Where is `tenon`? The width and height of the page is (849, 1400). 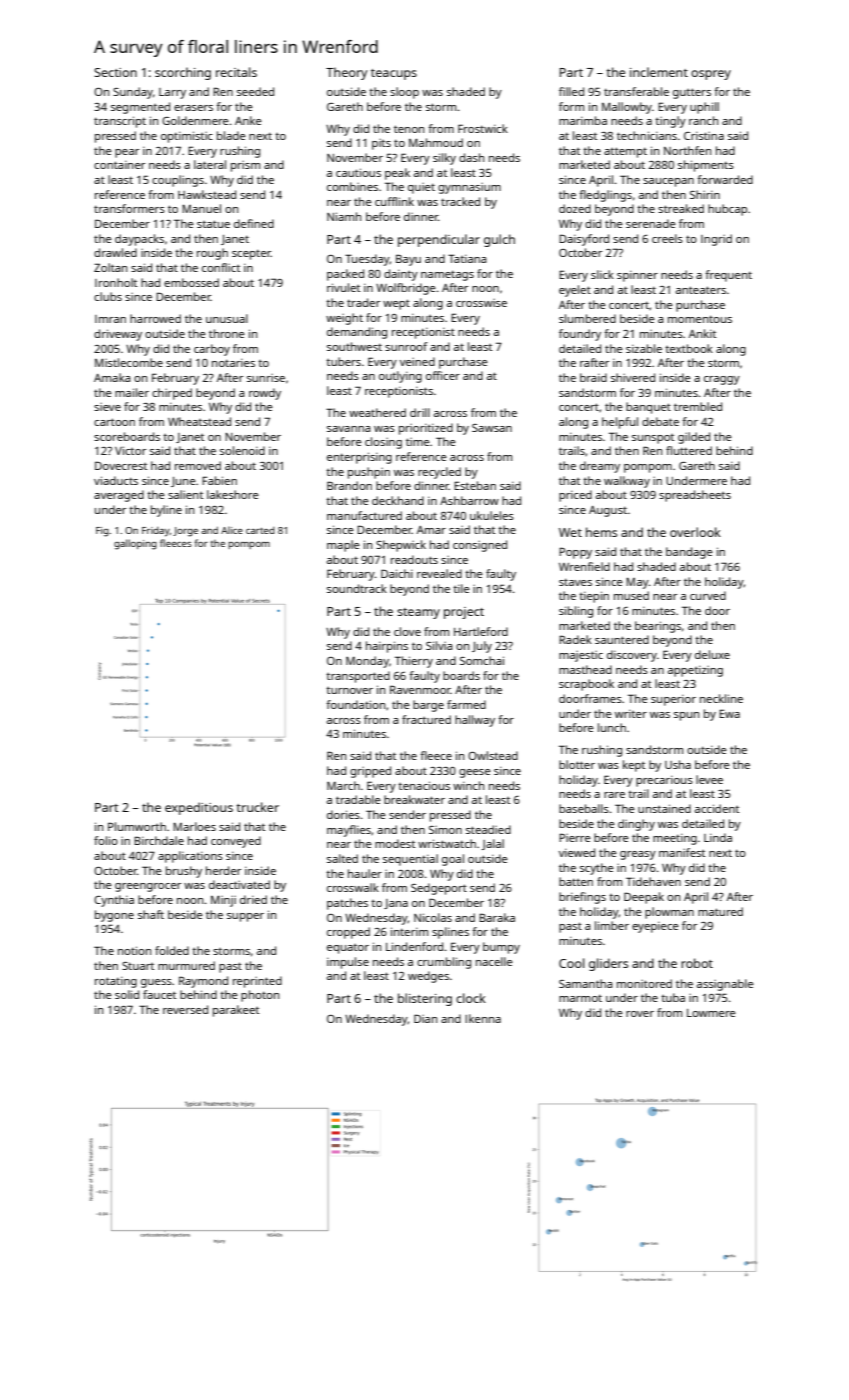 tenon is located at coordinates (409, 129).
